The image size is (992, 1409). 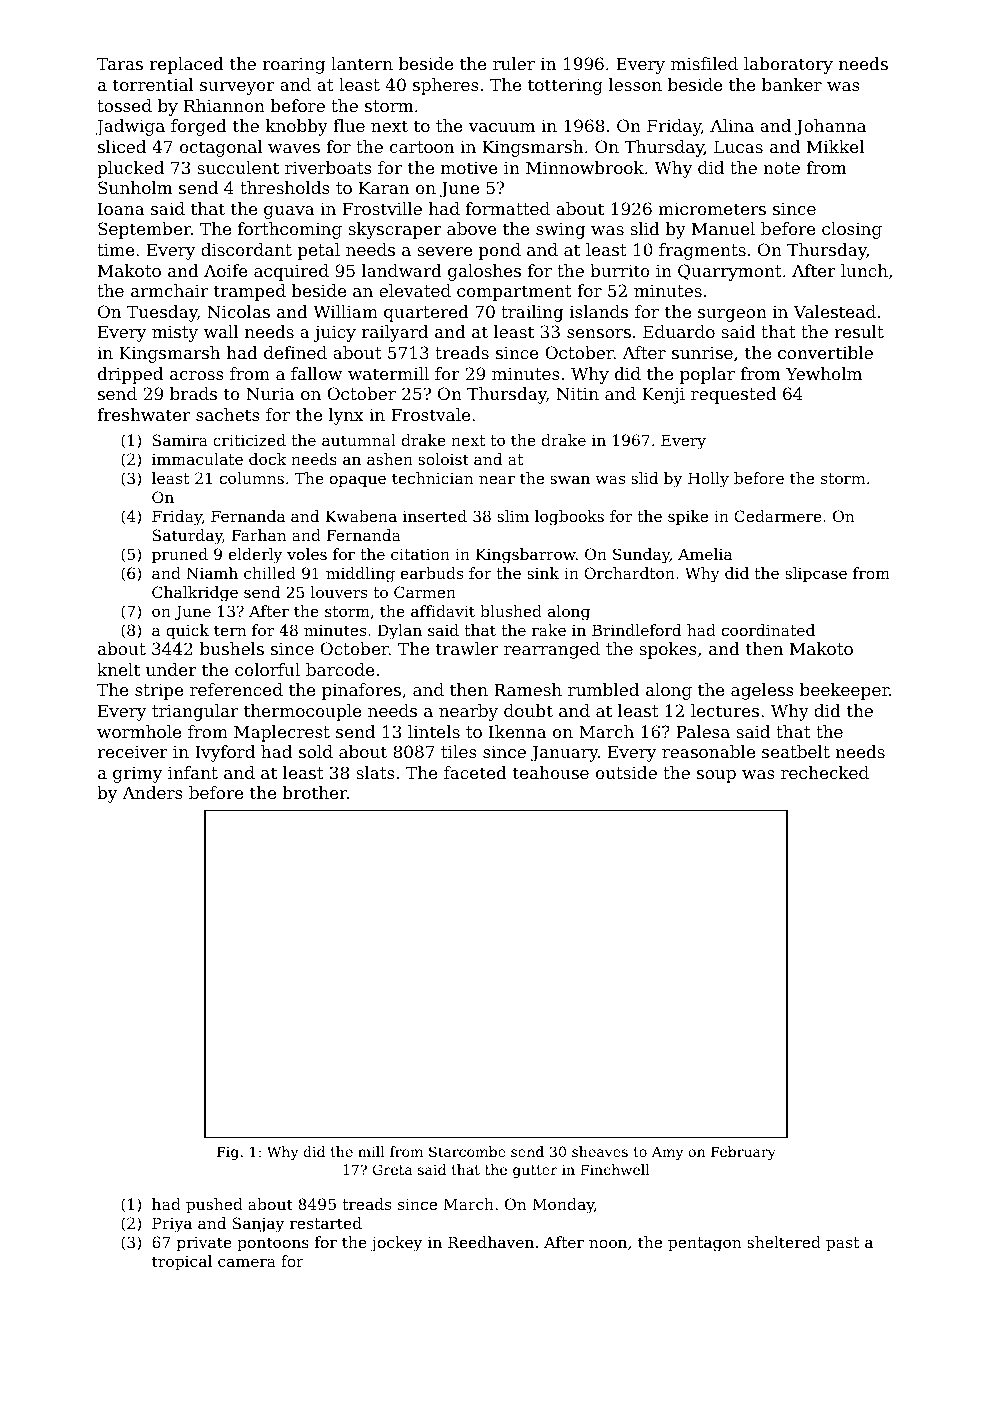 I want to click on surgeon, so click(x=732, y=315).
